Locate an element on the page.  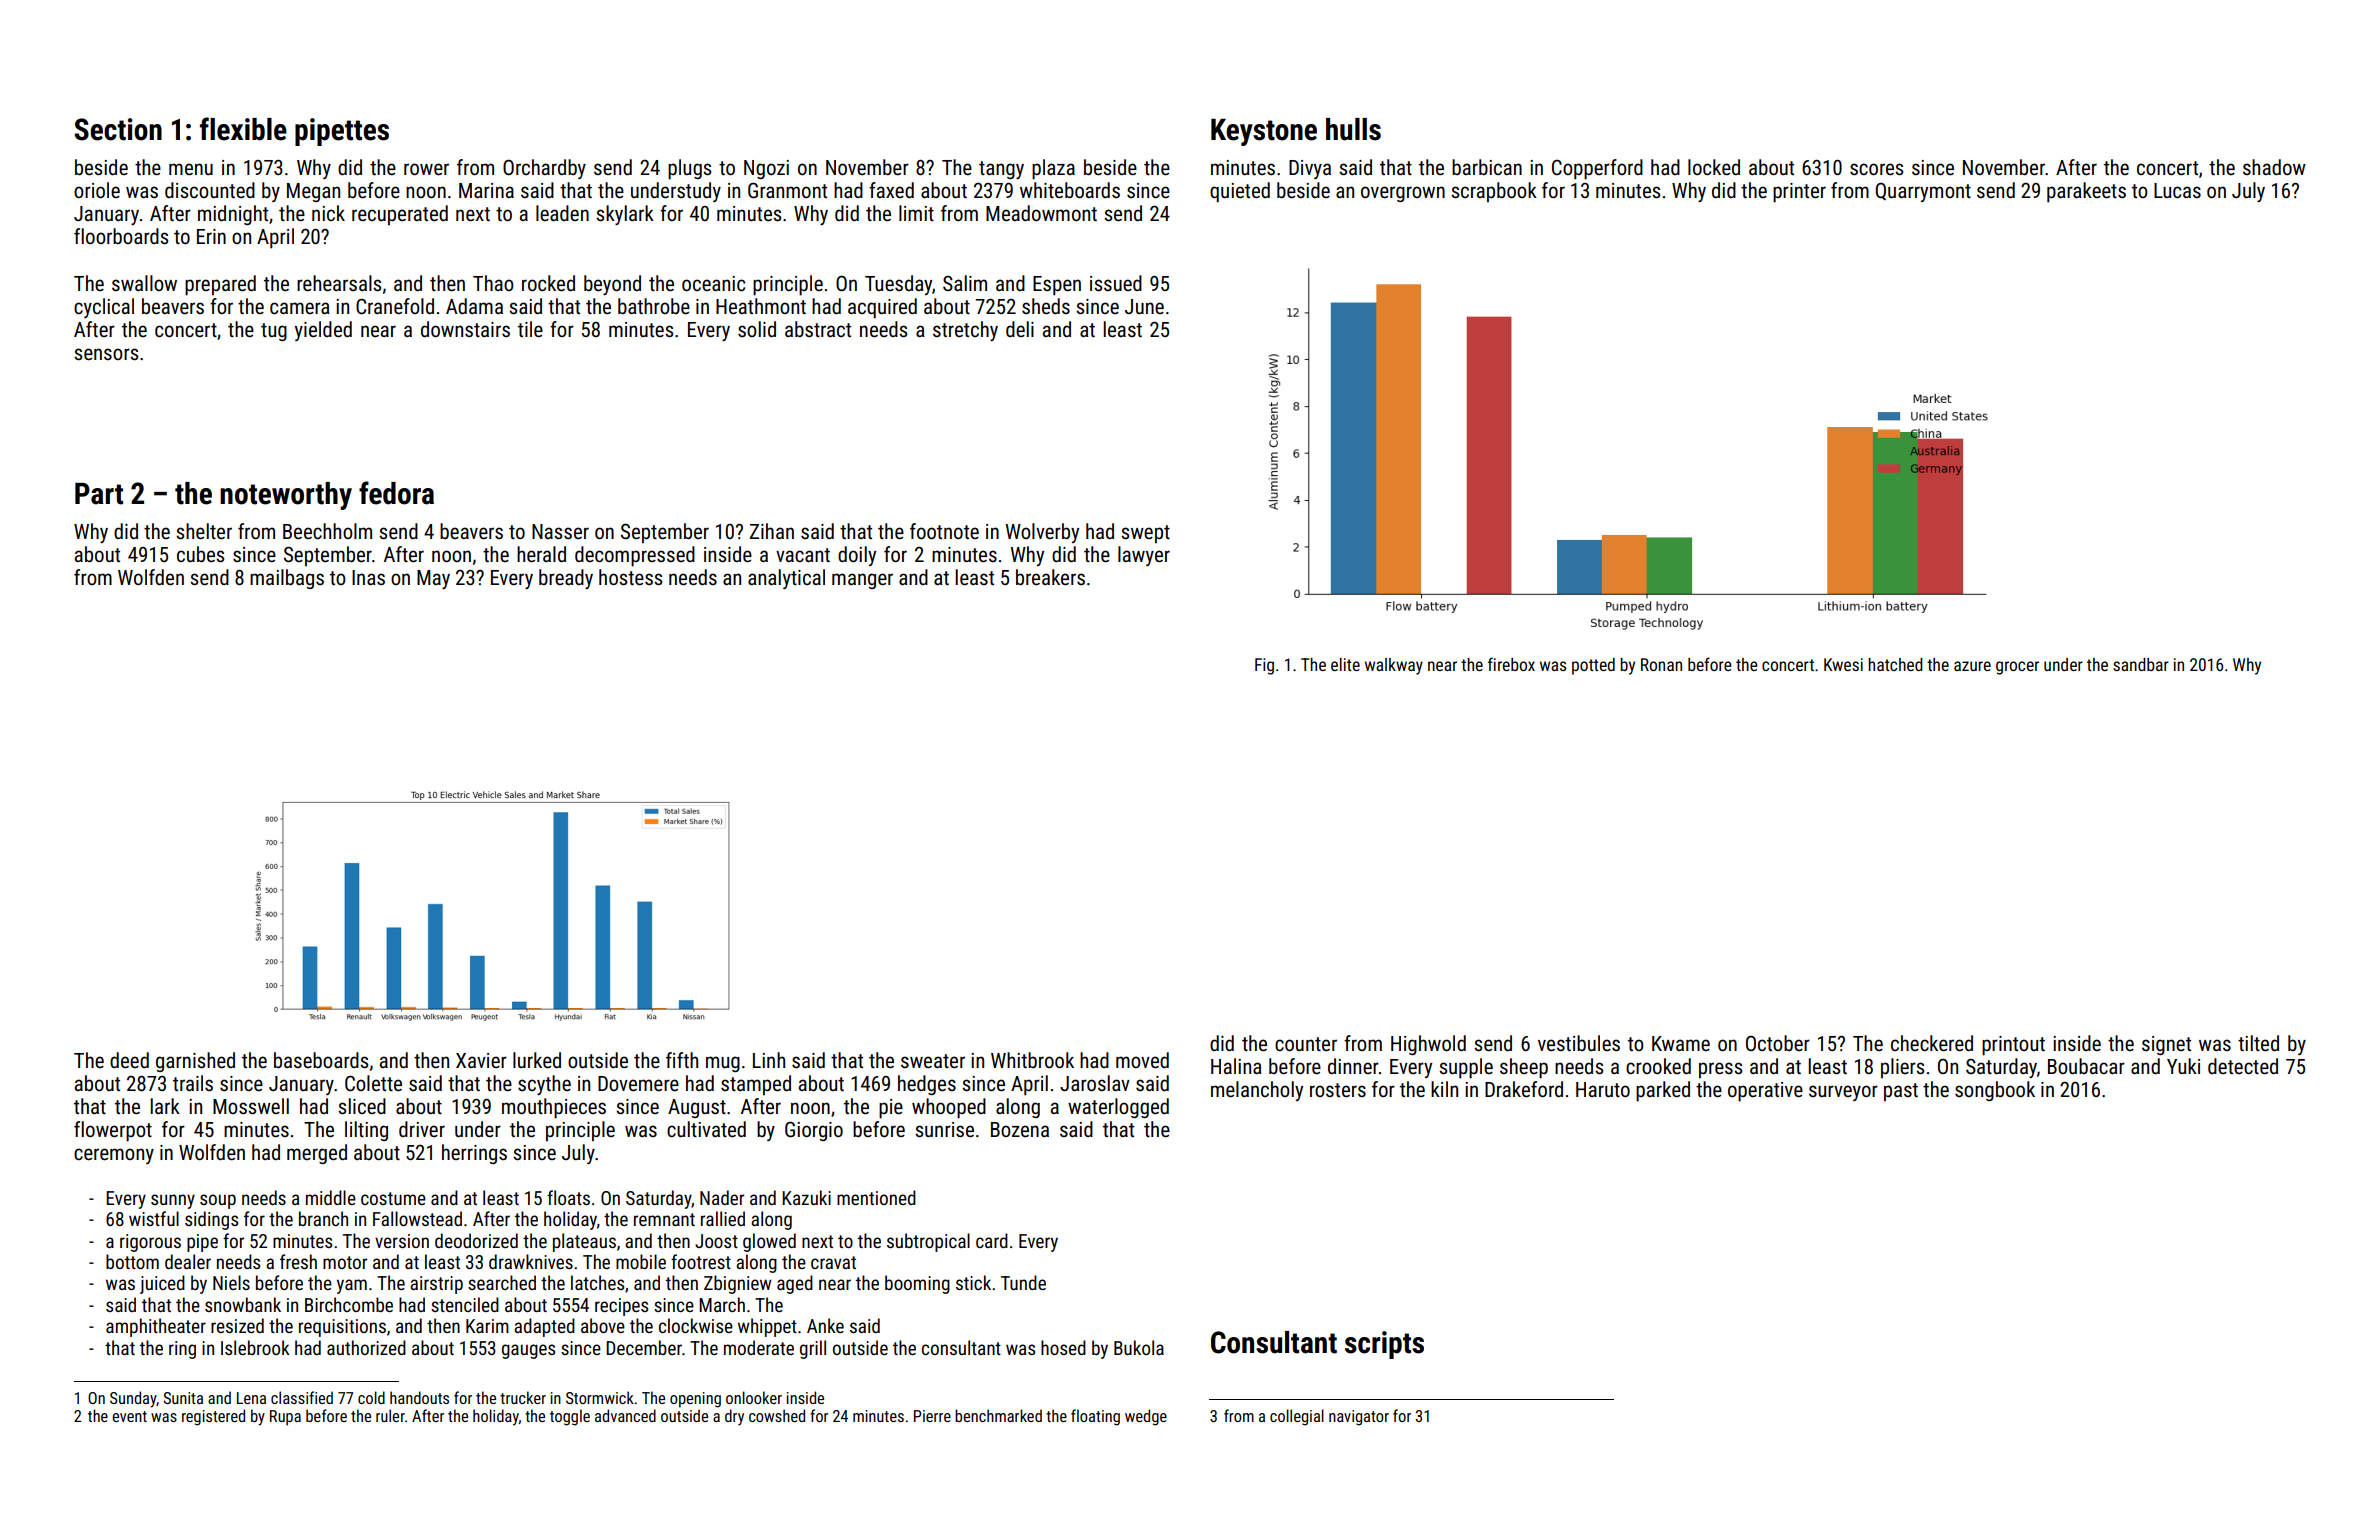
Inas is located at coordinates (368, 577).
